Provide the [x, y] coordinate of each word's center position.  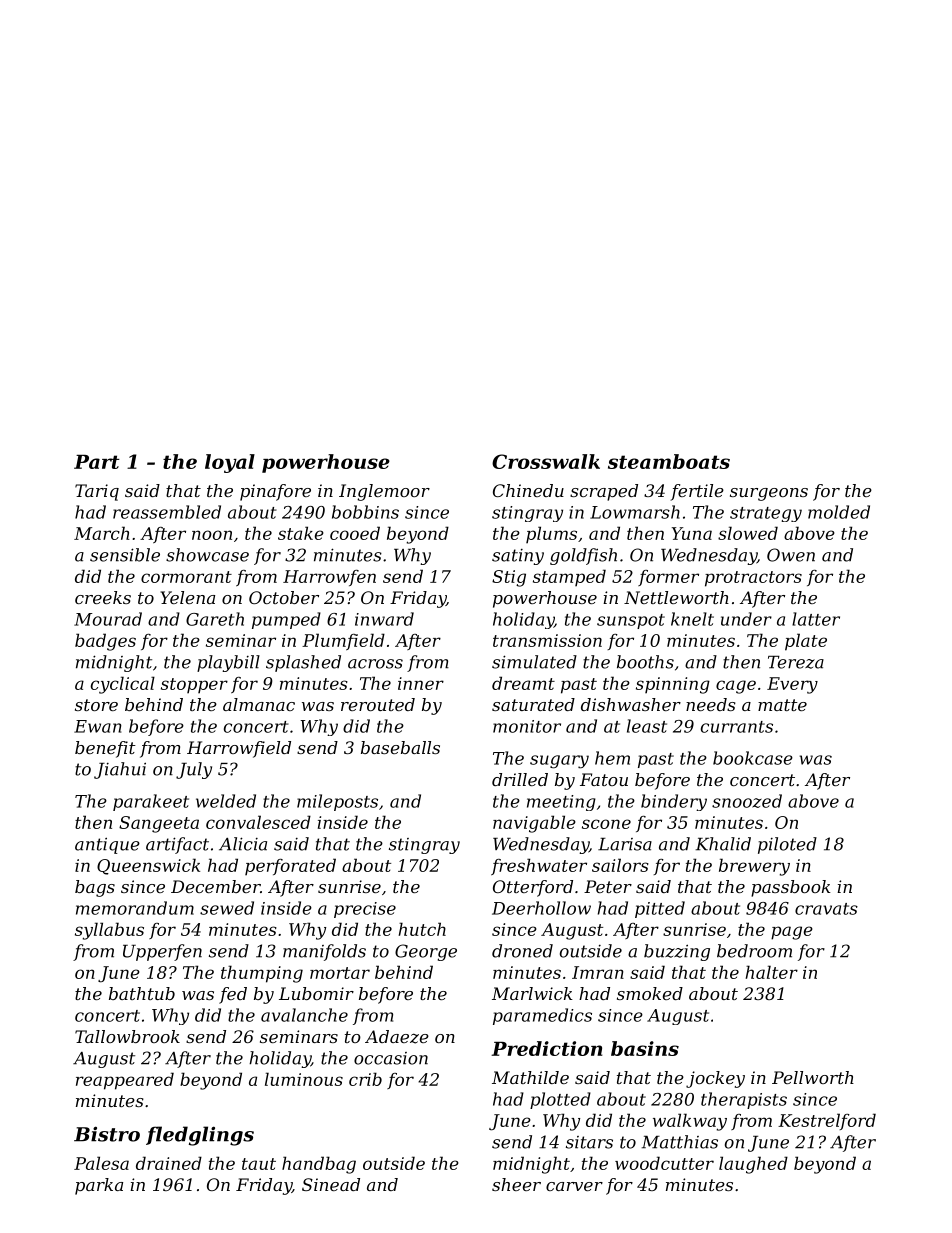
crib [365, 1079]
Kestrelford [827, 1121]
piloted [787, 845]
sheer [516, 1184]
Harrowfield [239, 749]
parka [99, 1186]
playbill [228, 663]
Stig [509, 578]
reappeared [125, 1081]
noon [212, 535]
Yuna [692, 533]
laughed [753, 1165]
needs [711, 704]
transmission [547, 640]
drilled [520, 779]
